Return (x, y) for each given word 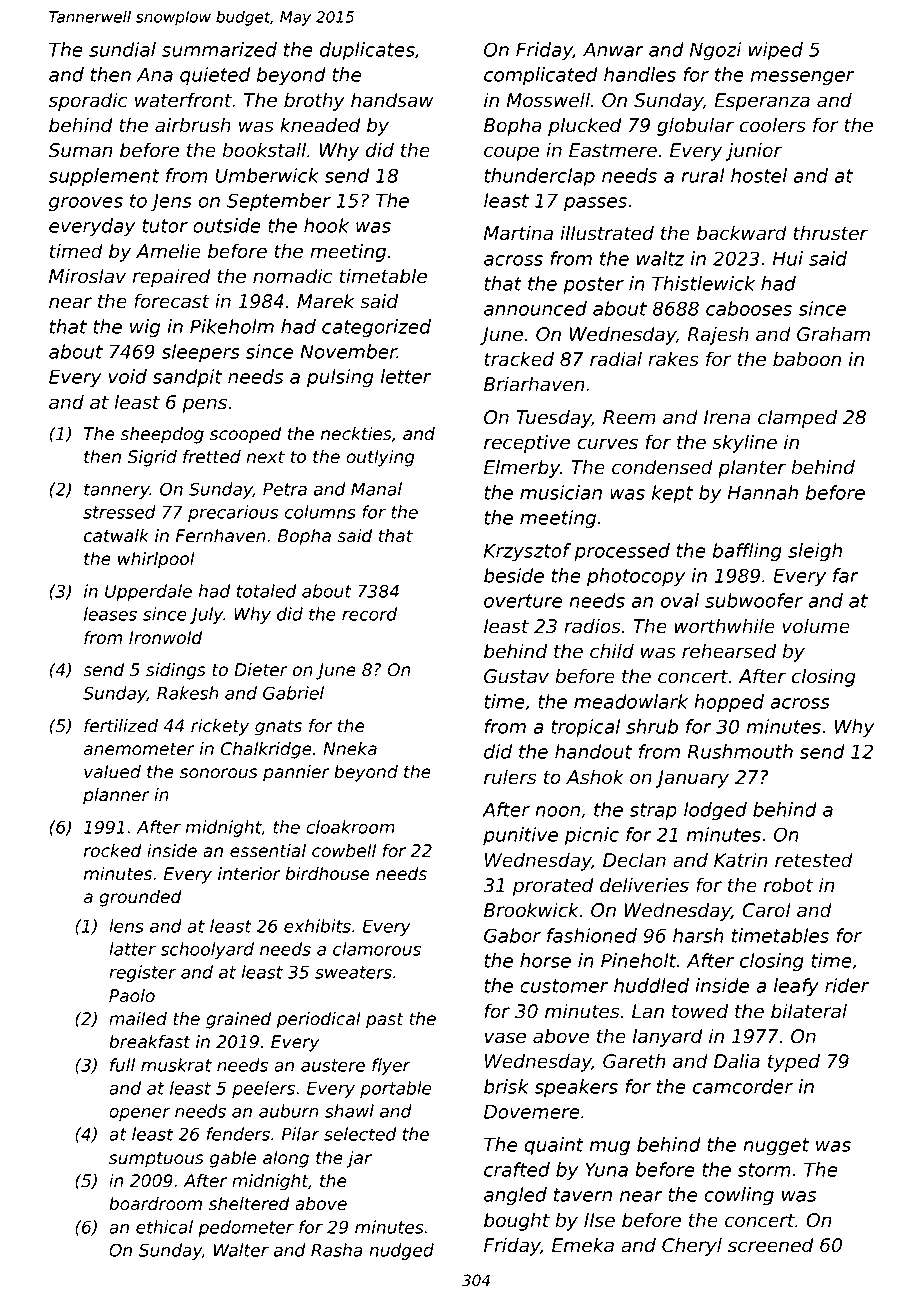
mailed (138, 1019)
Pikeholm (232, 326)
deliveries (644, 885)
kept (672, 494)
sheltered (249, 1204)
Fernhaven (221, 536)
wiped (776, 51)
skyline (744, 443)
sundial (122, 49)
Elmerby (522, 468)
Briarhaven (534, 384)
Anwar (613, 49)
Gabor (512, 935)
